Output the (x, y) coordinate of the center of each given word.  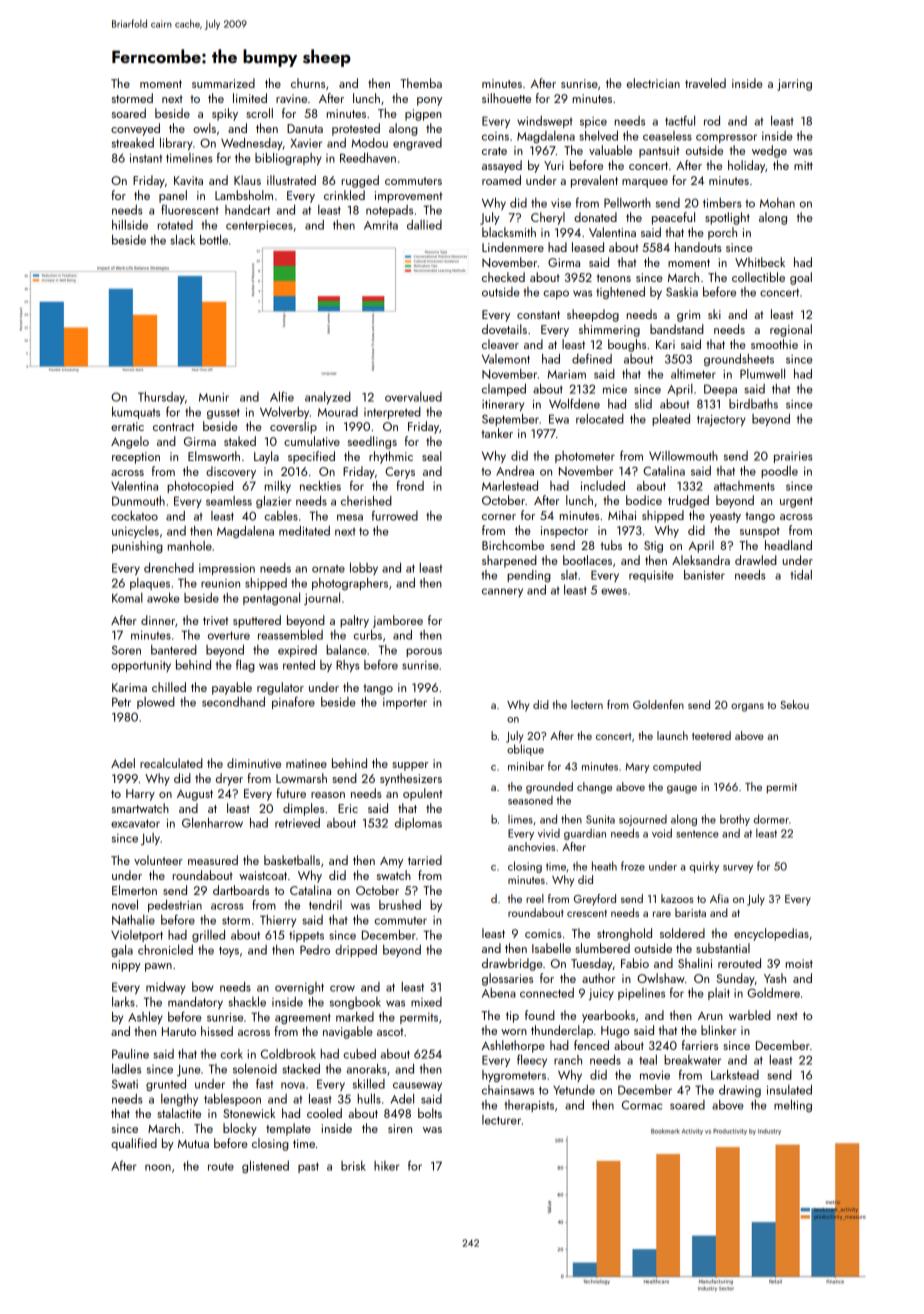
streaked (133, 143)
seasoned (530, 800)
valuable (610, 150)
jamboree (398, 621)
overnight (299, 988)
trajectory (721, 420)
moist (799, 963)
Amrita (381, 225)
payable (232, 688)
